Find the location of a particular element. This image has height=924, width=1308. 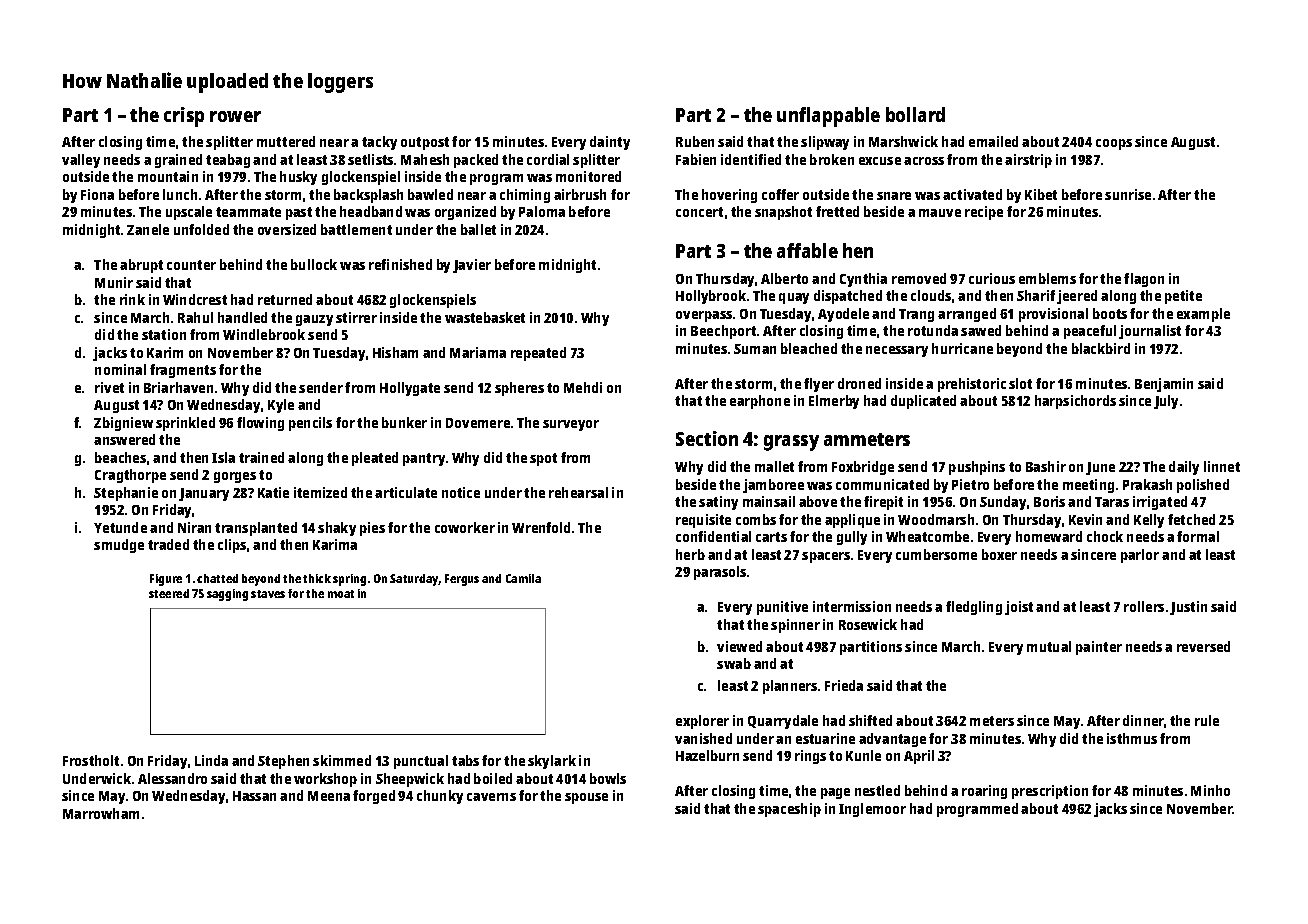

ballet is located at coordinates (478, 229).
